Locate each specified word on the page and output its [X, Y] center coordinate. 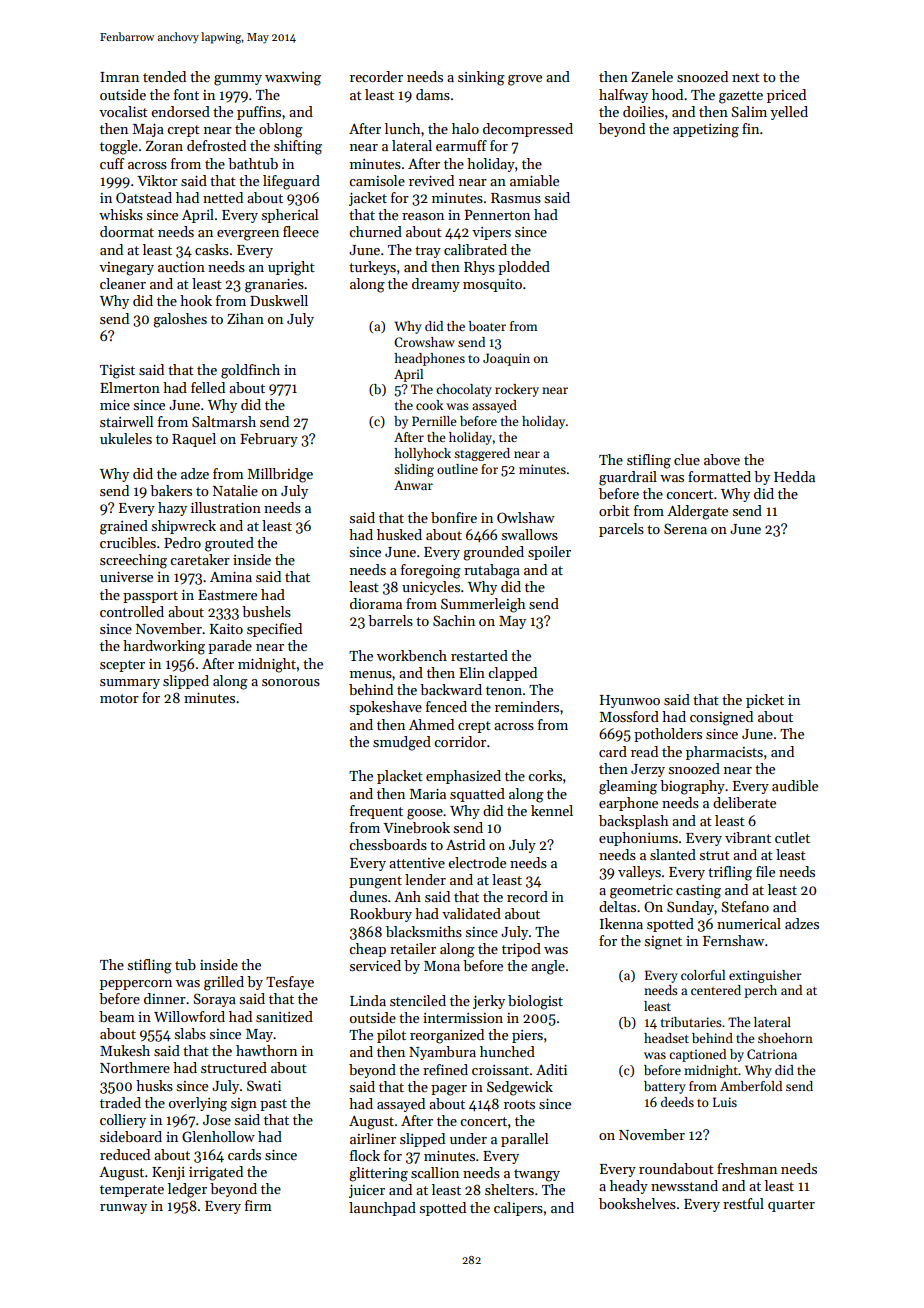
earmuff [461, 145]
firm [258, 1205]
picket [765, 701]
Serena [685, 528]
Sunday [691, 908]
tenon [504, 690]
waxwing [293, 79]
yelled [789, 113]
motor [119, 698]
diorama [376, 603]
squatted [477, 795]
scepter [122, 666]
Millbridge [280, 475]
